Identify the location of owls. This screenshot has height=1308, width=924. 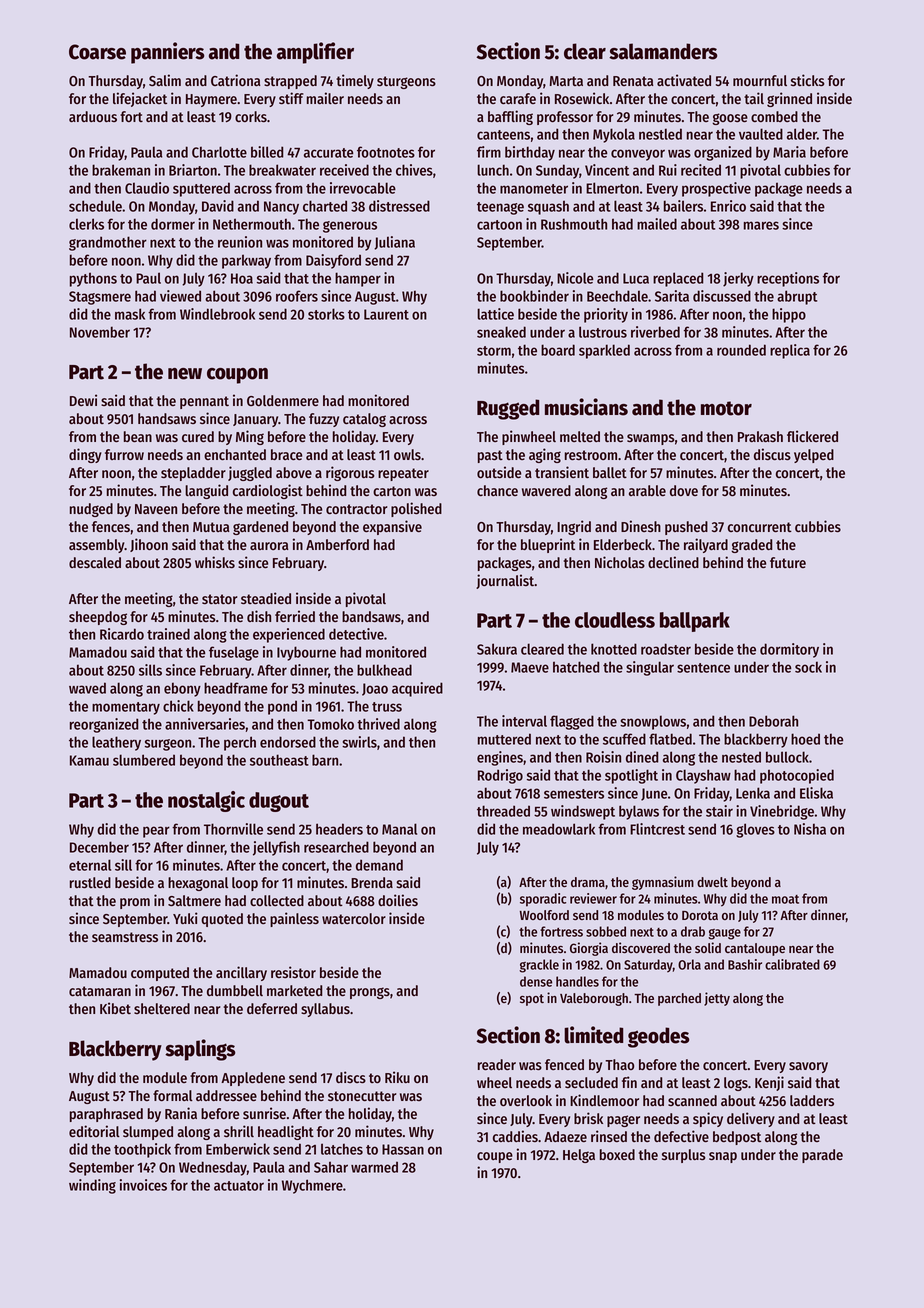
(407, 454).
